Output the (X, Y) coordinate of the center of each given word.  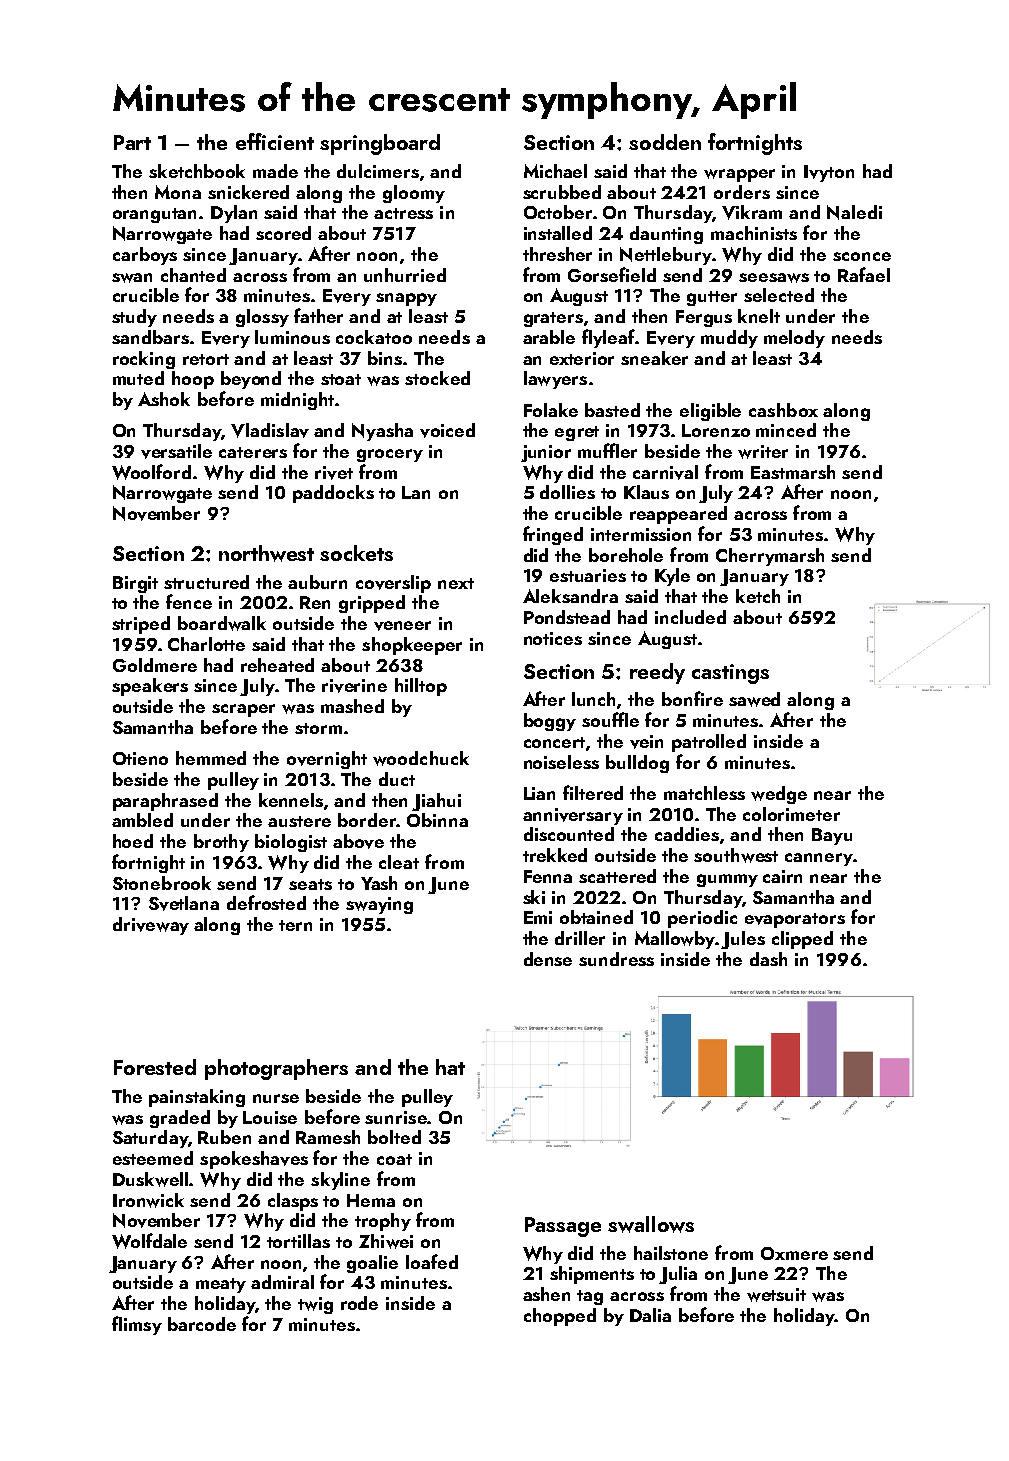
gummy (727, 880)
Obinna (437, 820)
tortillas (298, 1241)
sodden (665, 142)
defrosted (266, 902)
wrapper (739, 175)
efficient (275, 141)
